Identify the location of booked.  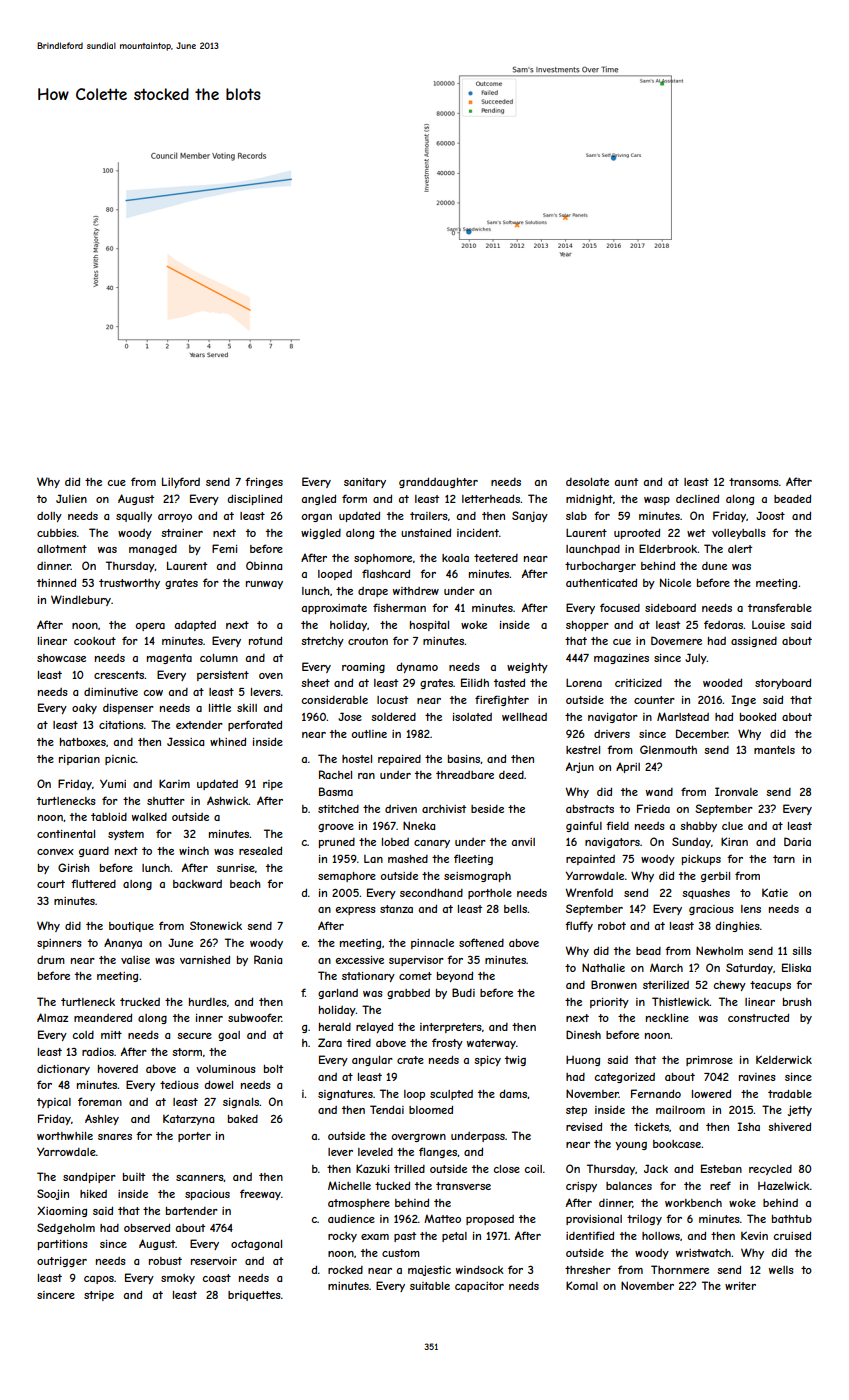
(758, 716).
